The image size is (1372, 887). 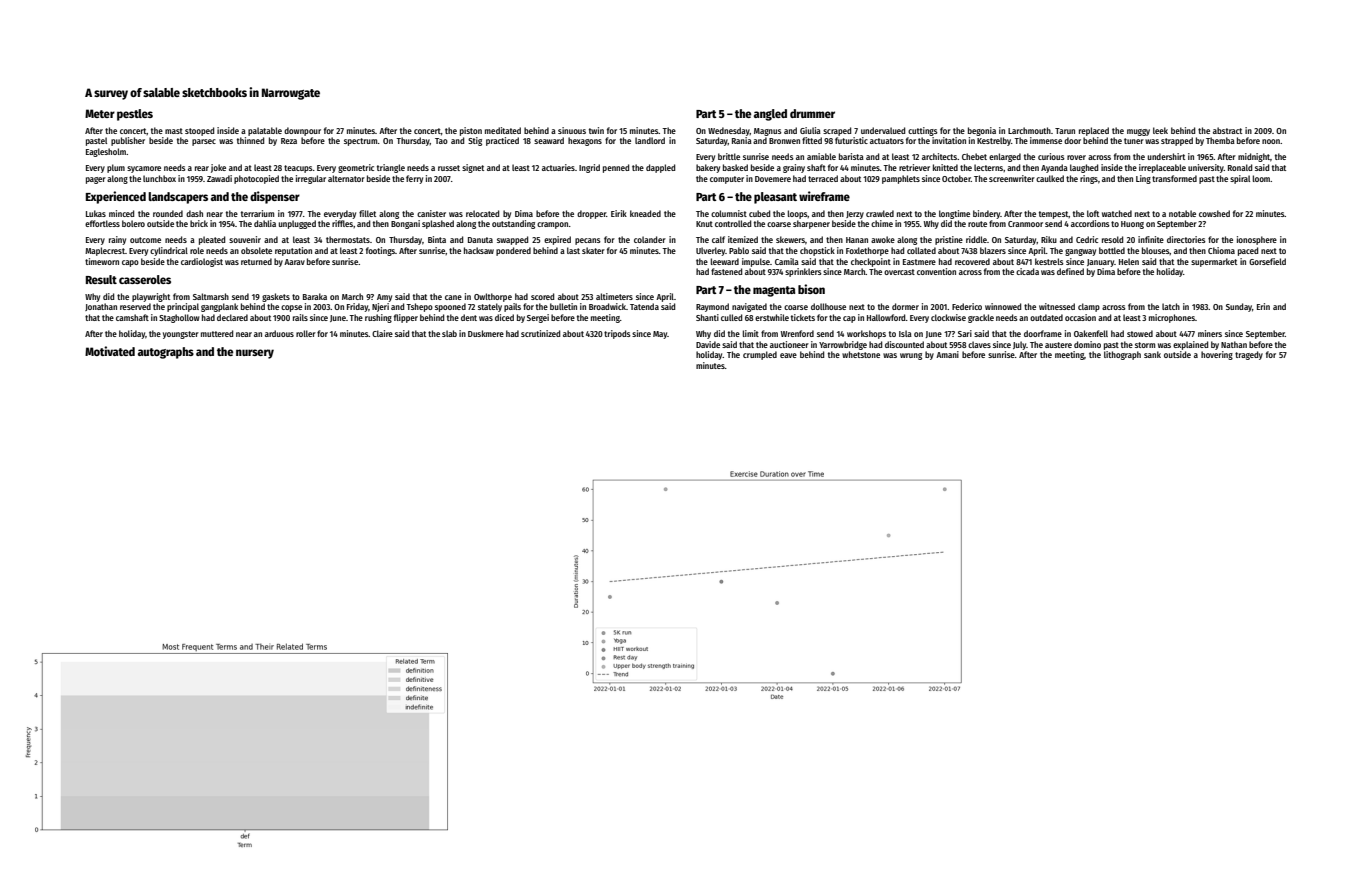 I want to click on clamp, so click(x=1089, y=307).
